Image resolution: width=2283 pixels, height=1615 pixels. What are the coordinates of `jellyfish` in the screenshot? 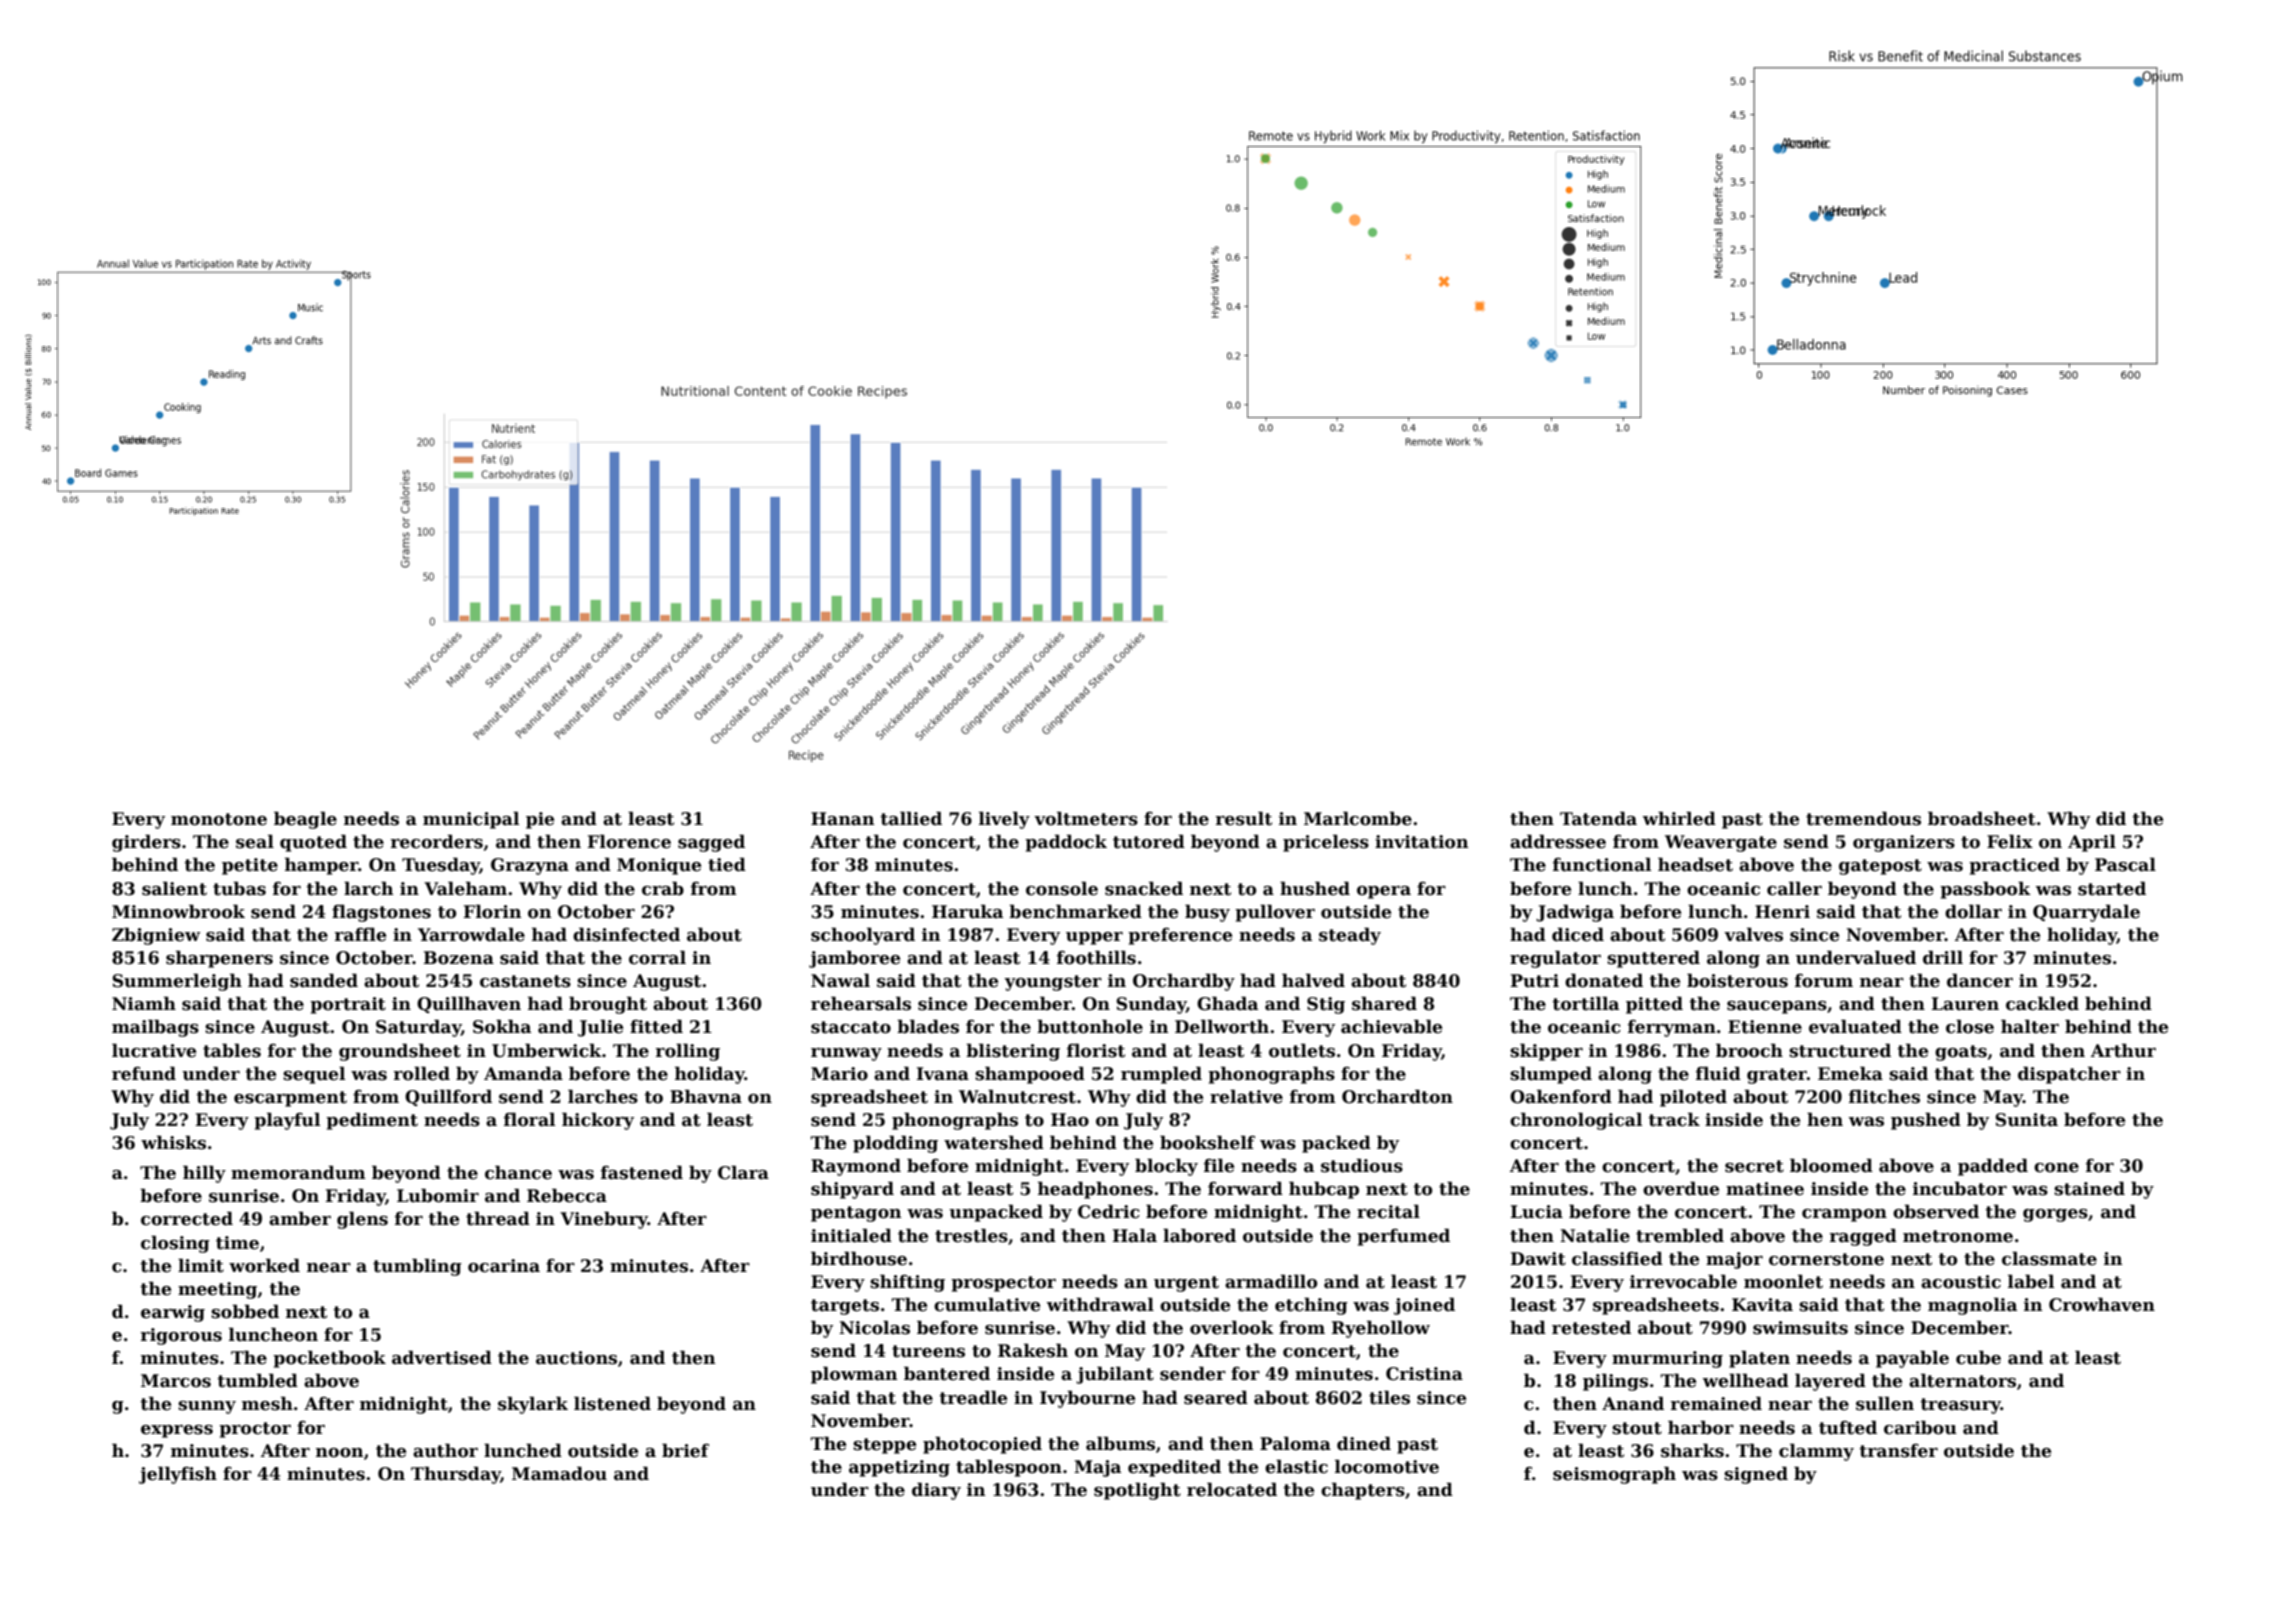 It's located at (178, 1475).
